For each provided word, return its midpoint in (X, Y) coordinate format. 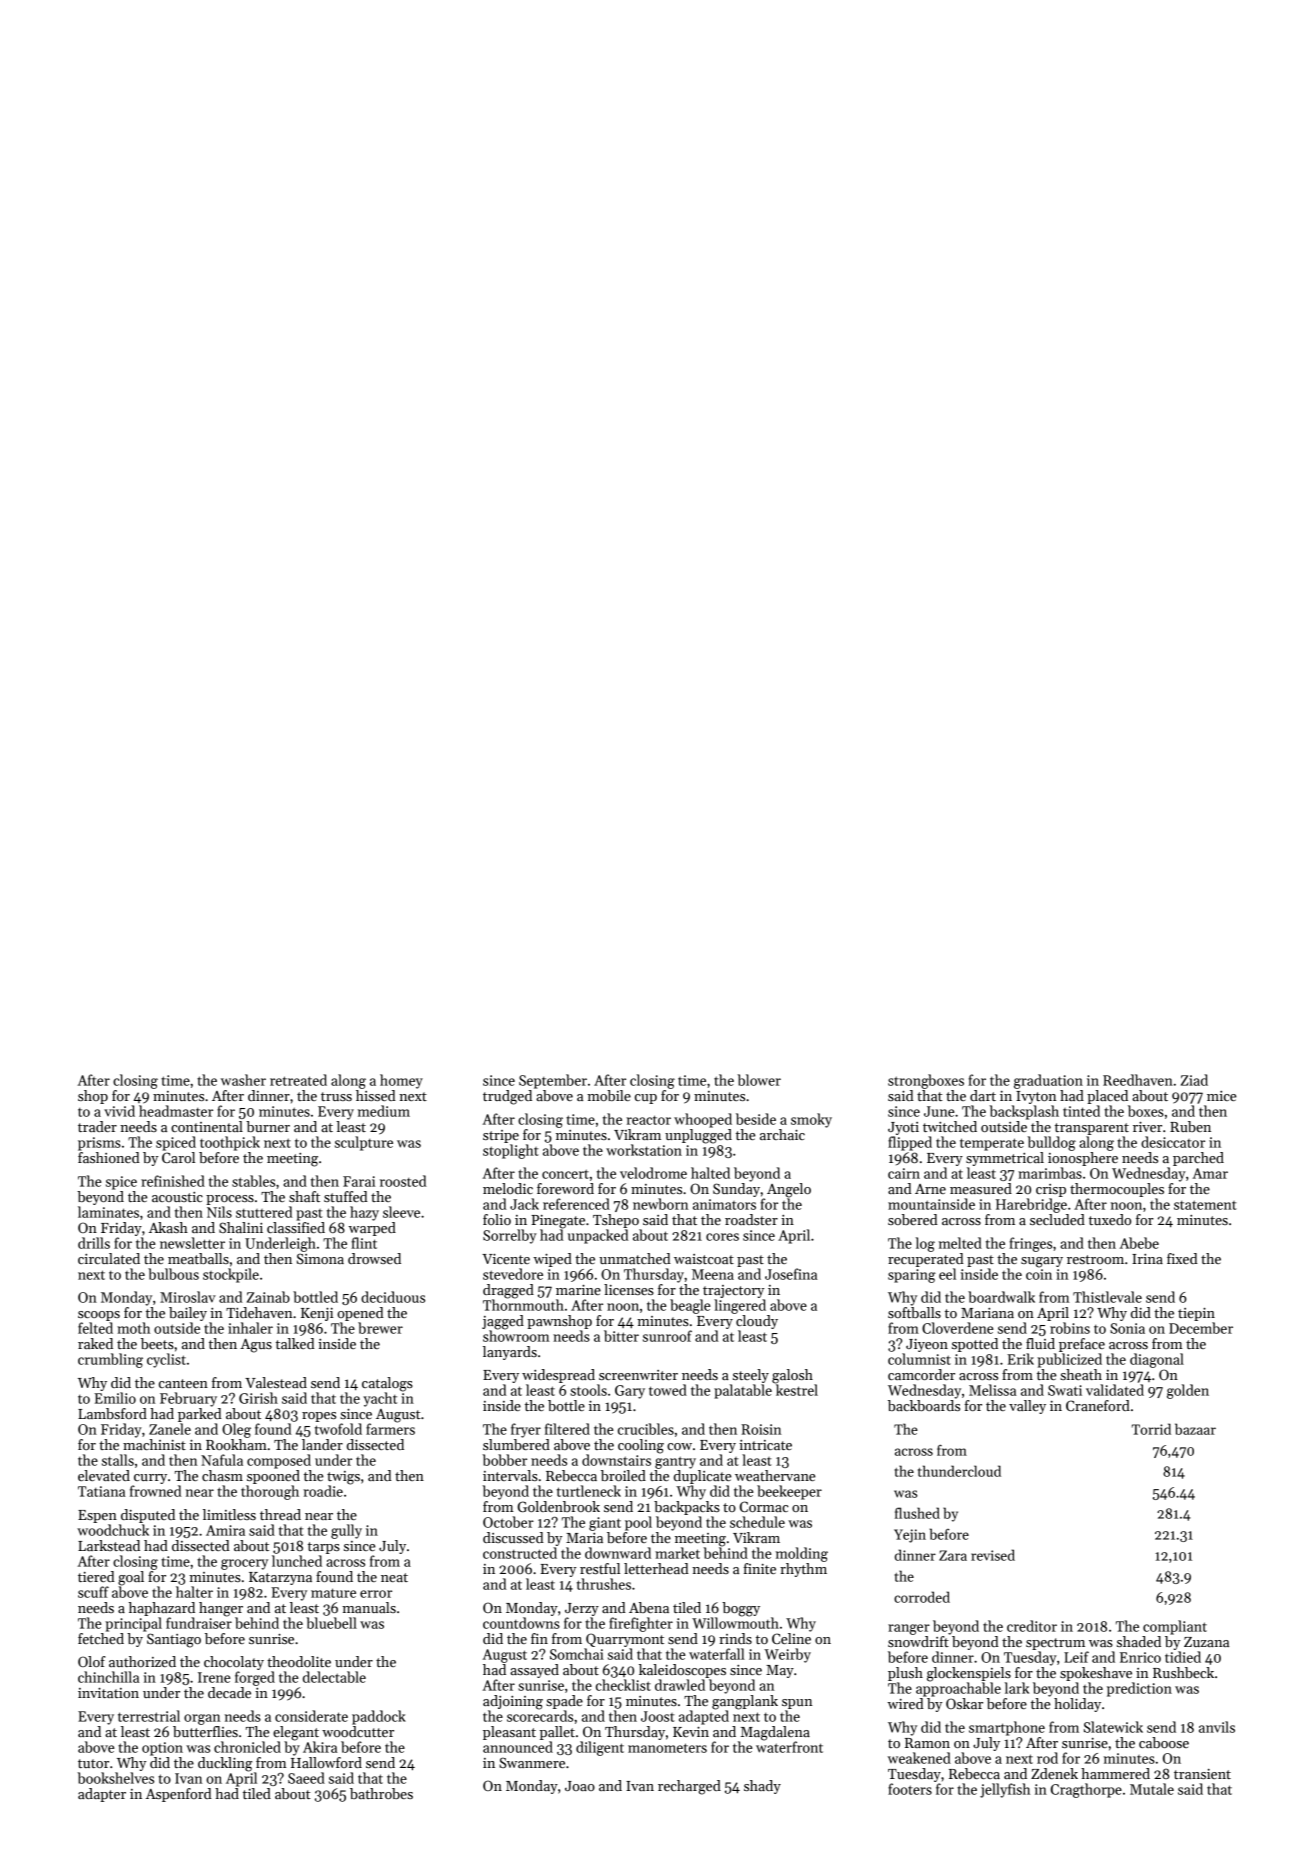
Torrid (1151, 1429)
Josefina (791, 1274)
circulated (109, 1258)
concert (565, 1174)
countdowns (521, 1623)
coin (1039, 1274)
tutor (93, 1763)
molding (802, 1554)
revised (993, 1555)
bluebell (331, 1623)
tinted (1081, 1111)
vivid (119, 1111)
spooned (273, 1477)
